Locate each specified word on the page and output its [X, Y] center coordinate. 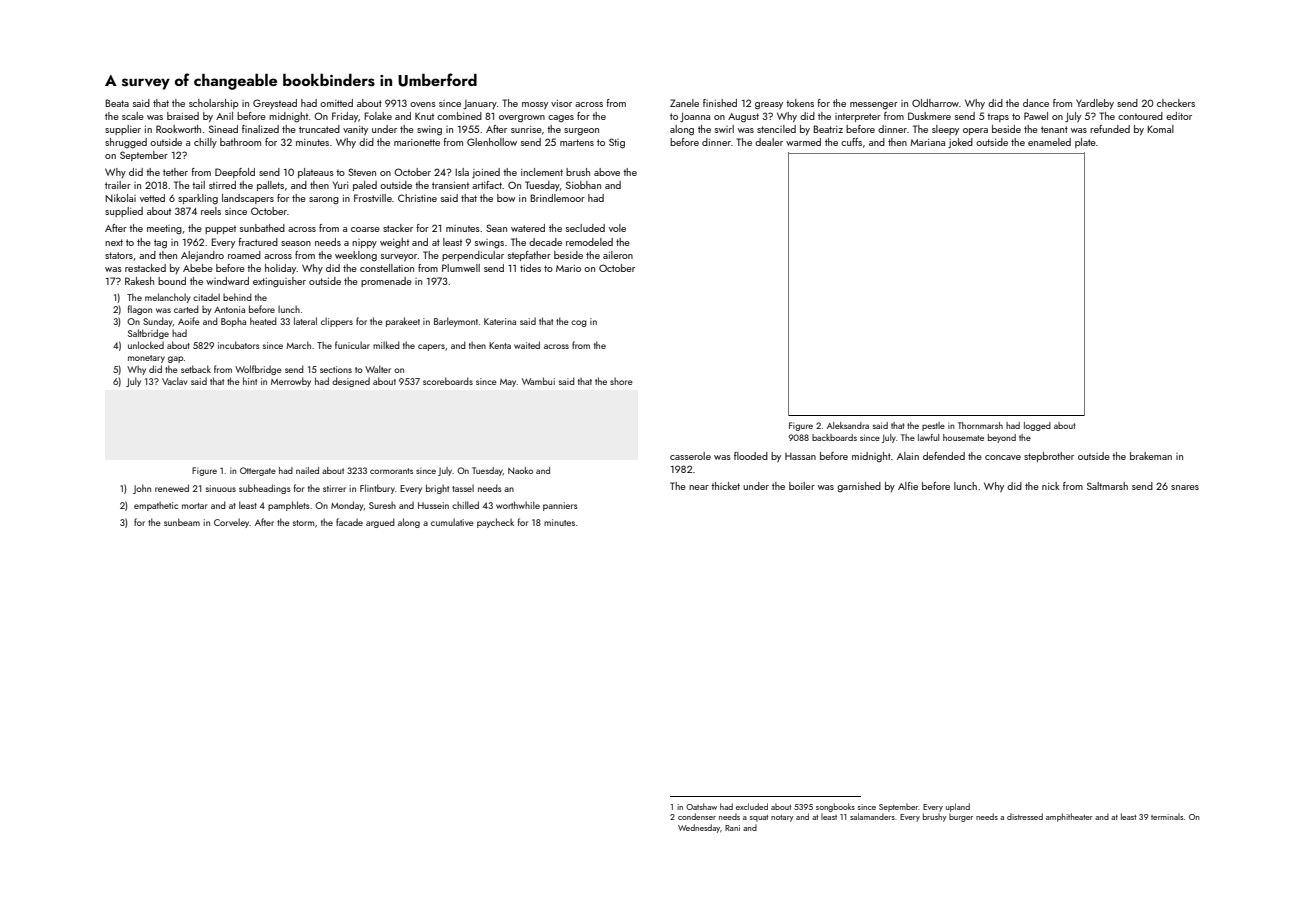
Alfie [908, 486]
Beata [117, 103]
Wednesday [699, 828]
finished [720, 103]
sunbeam [182, 522]
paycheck [495, 523]
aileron [618, 255]
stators [119, 255]
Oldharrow [935, 103]
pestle [933, 426]
